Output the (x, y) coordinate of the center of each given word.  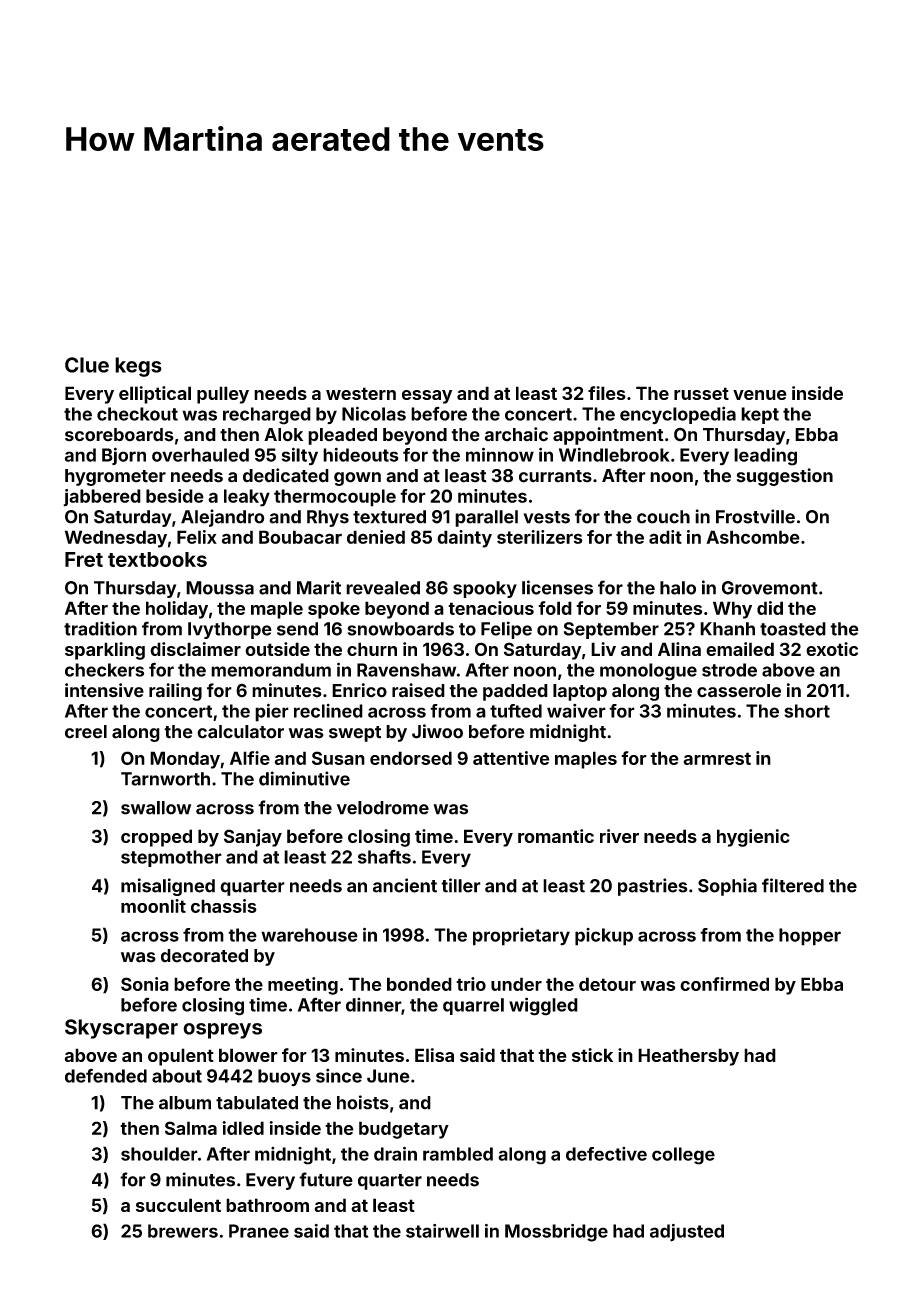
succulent (178, 1205)
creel (86, 732)
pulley (223, 395)
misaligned (168, 887)
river (619, 836)
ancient (405, 885)
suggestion (785, 477)
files (607, 393)
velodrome (383, 808)
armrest (717, 758)
